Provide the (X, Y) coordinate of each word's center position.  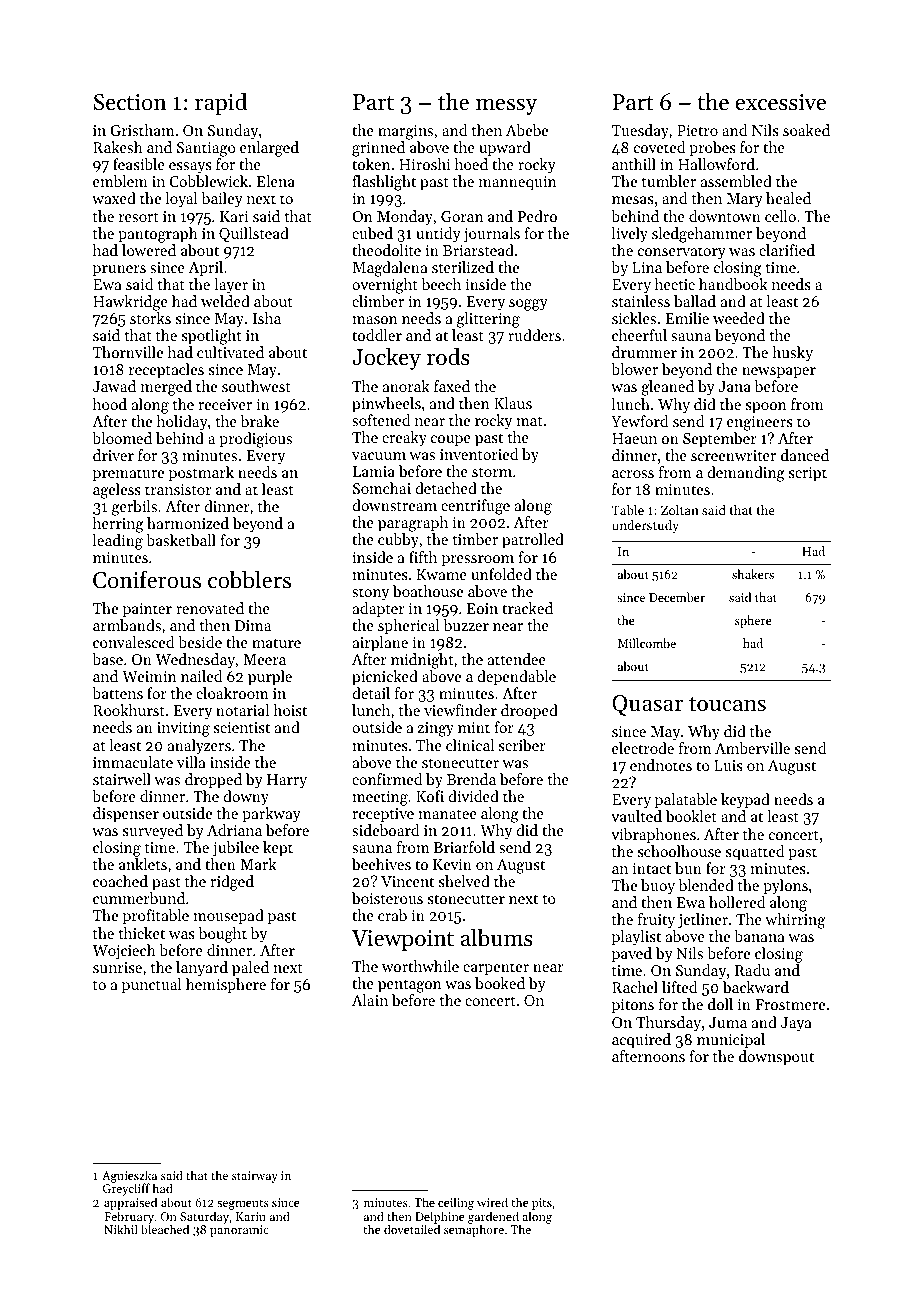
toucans (727, 704)
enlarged (269, 149)
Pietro (697, 130)
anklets (143, 864)
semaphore (474, 1231)
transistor (178, 489)
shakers (753, 574)
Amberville (752, 748)
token (371, 164)
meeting (380, 798)
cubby (398, 541)
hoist (290, 710)
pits (542, 1204)
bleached (165, 1229)
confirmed (387, 779)
